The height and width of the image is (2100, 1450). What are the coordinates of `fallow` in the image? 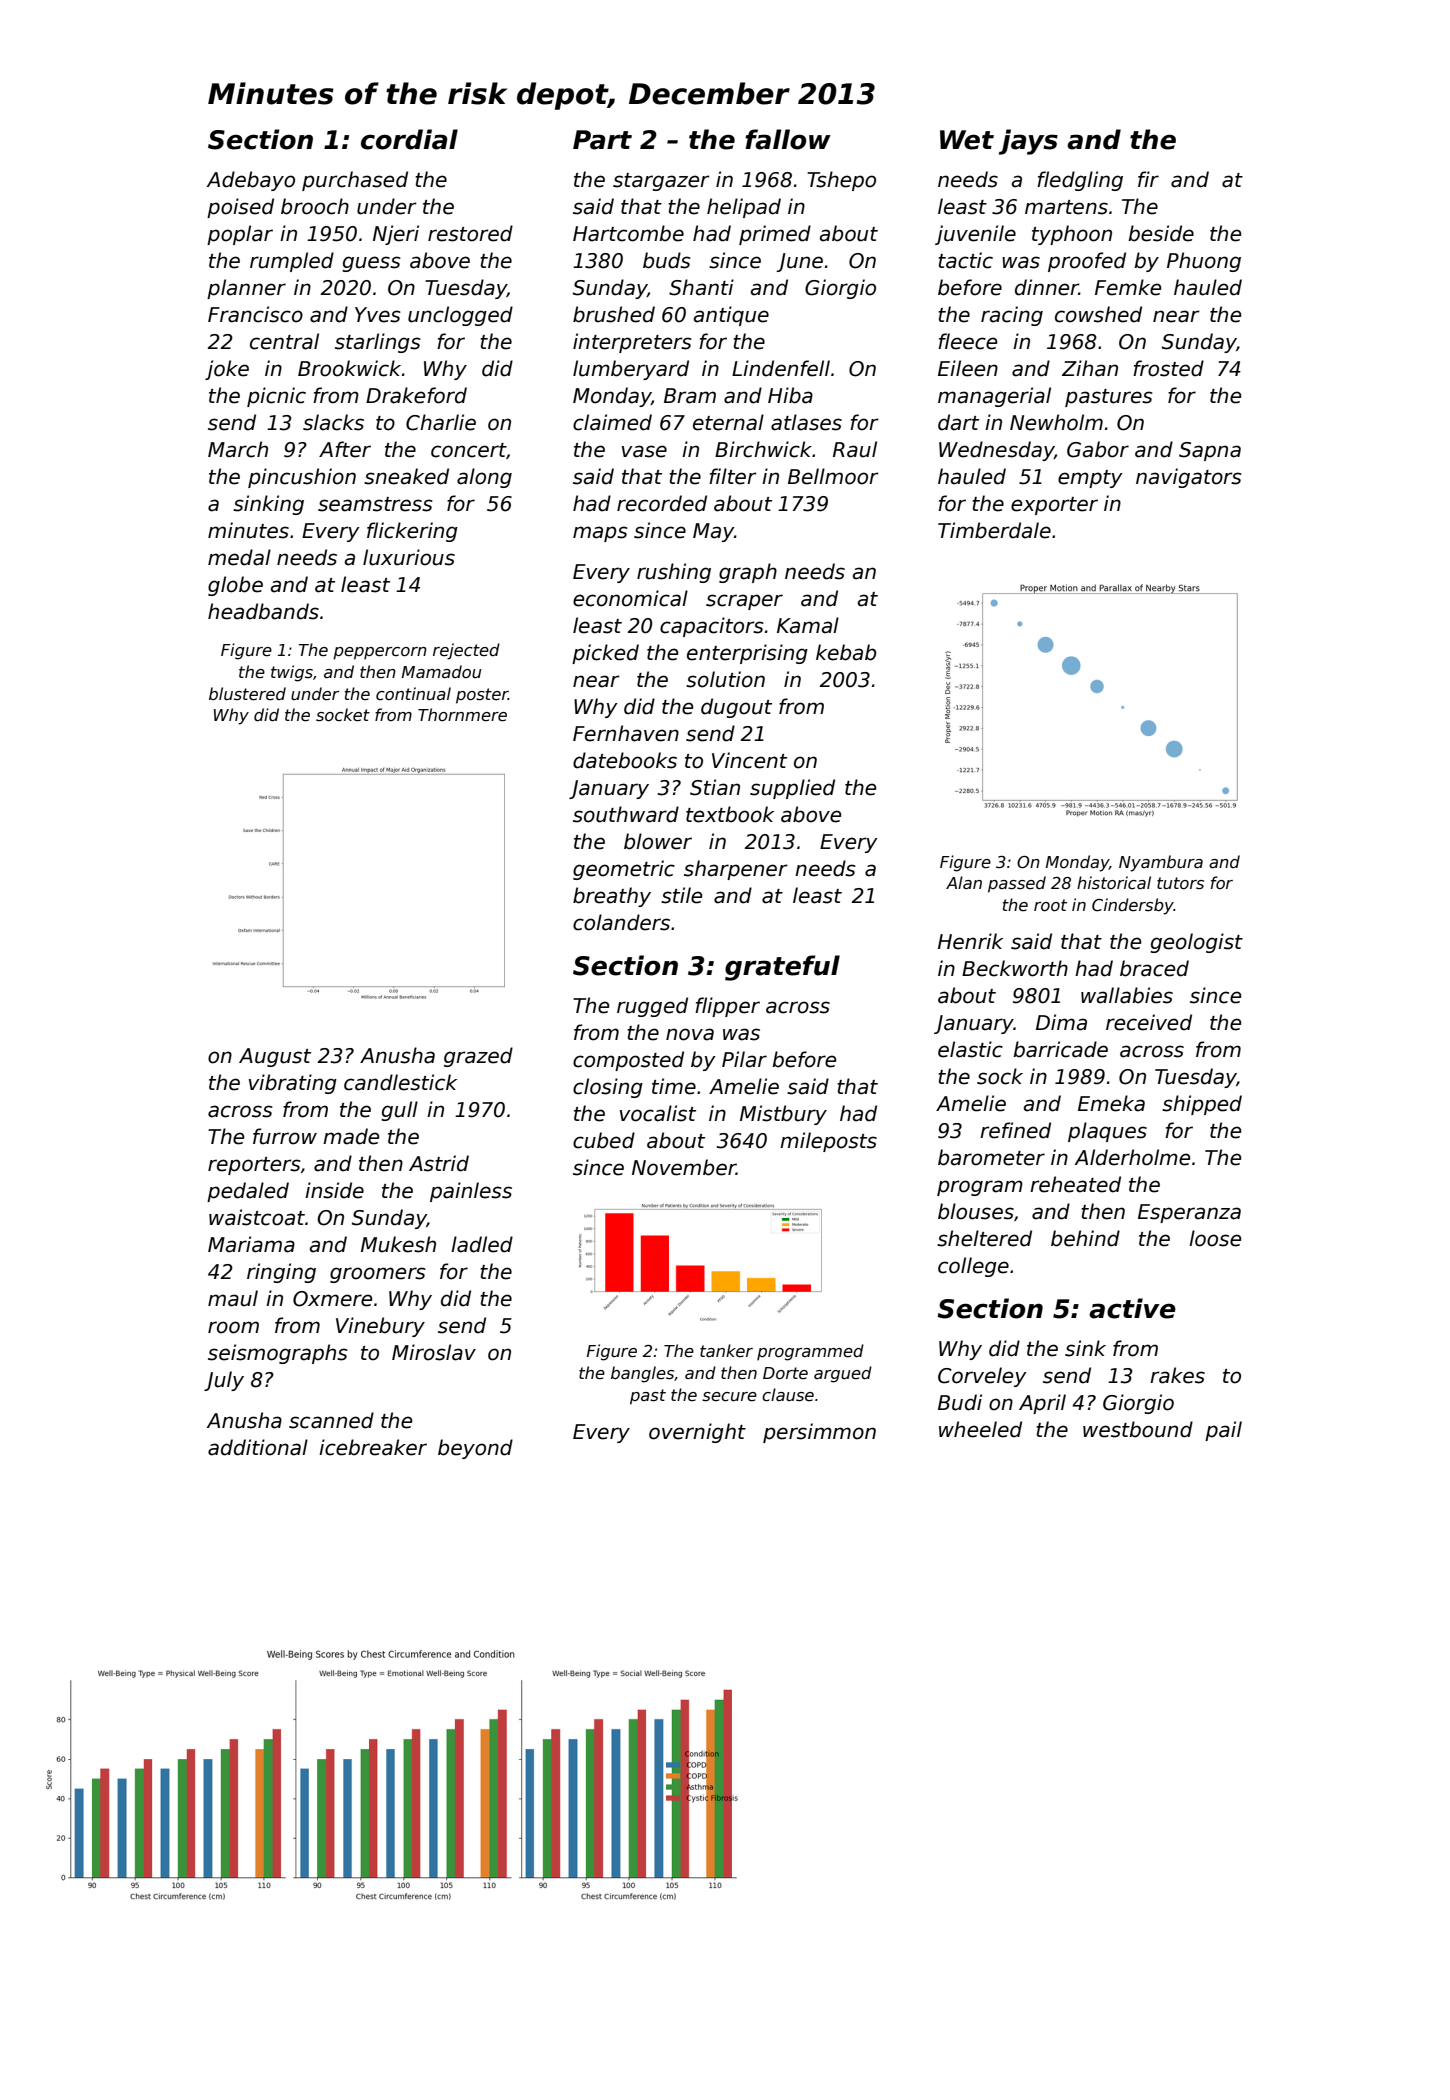 It's located at (788, 139).
